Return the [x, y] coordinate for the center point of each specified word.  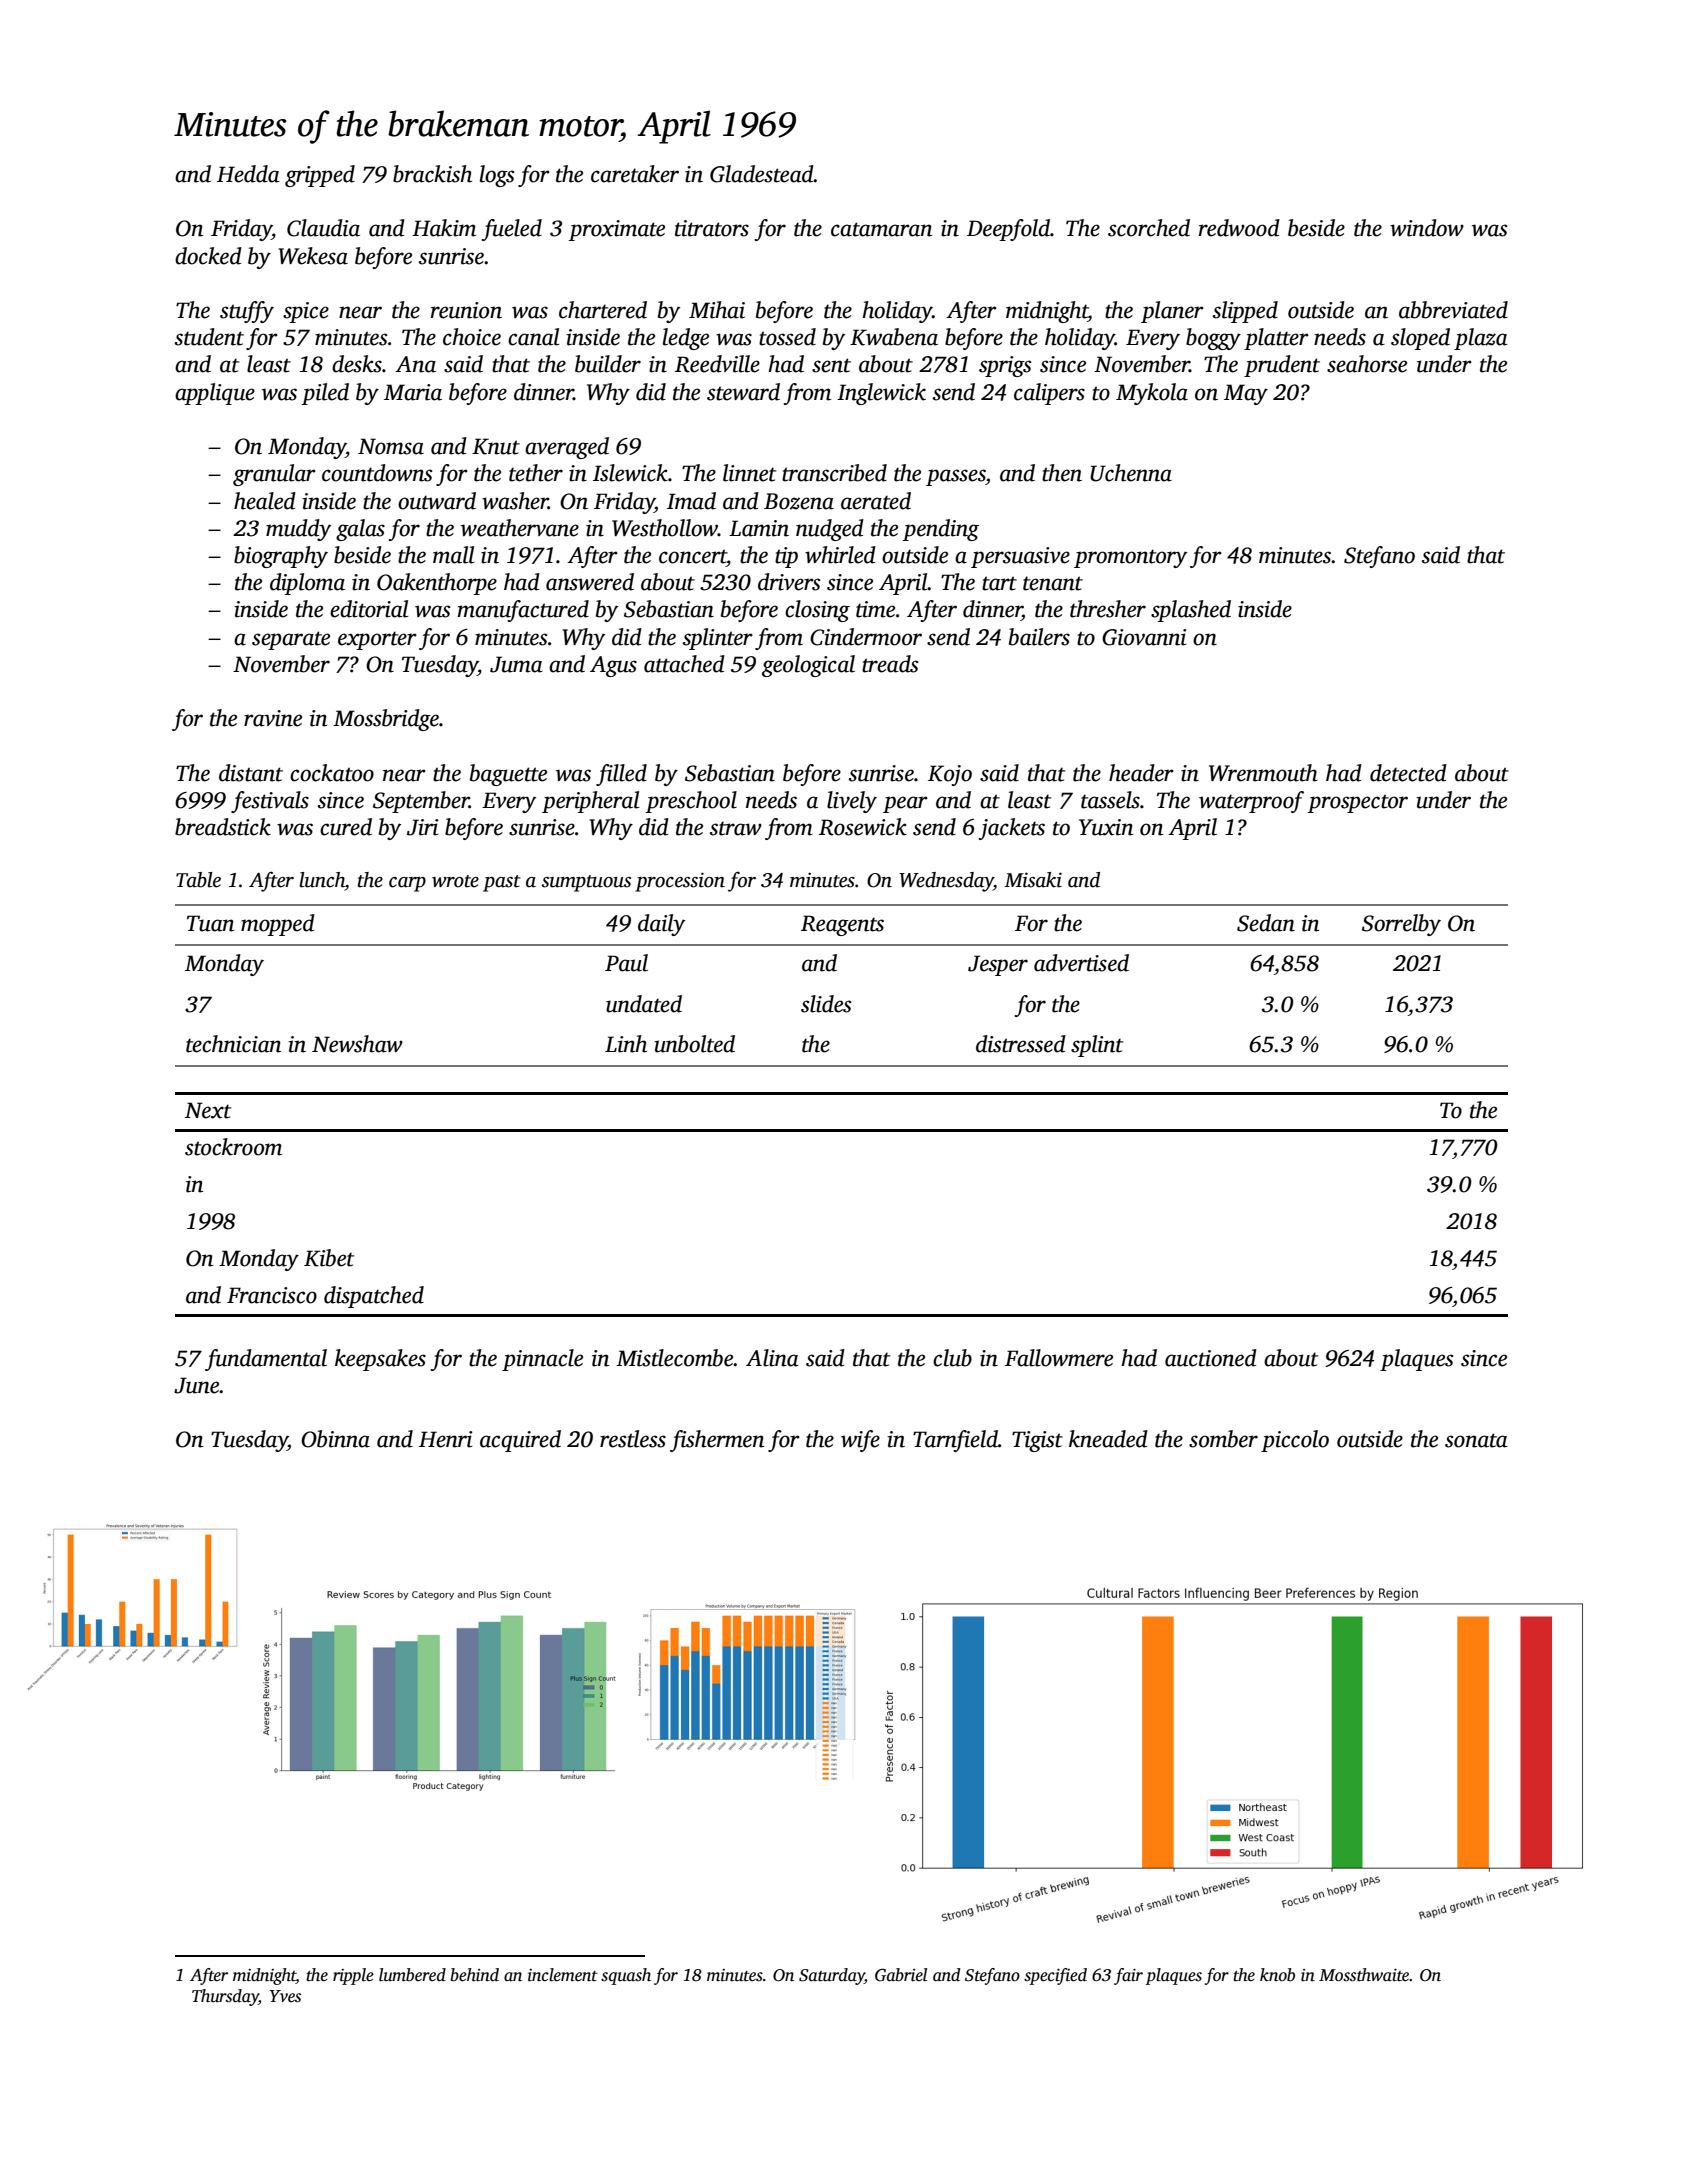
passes [956, 477]
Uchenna [1131, 473]
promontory [1130, 558]
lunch [322, 880]
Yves [285, 1996]
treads [890, 664]
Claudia [323, 228]
